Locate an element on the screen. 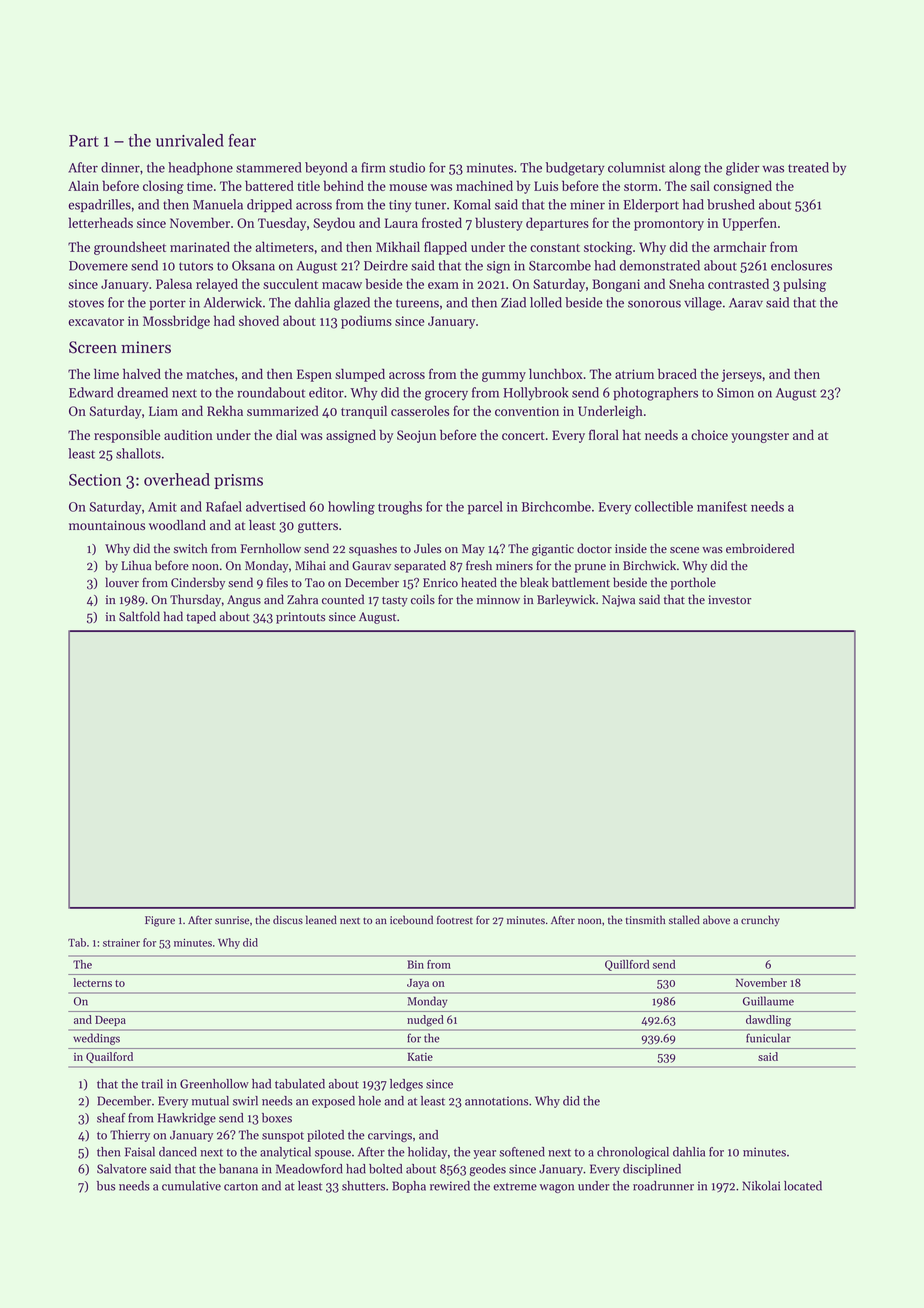 This screenshot has height=1308, width=924. braced is located at coordinates (677, 373).
